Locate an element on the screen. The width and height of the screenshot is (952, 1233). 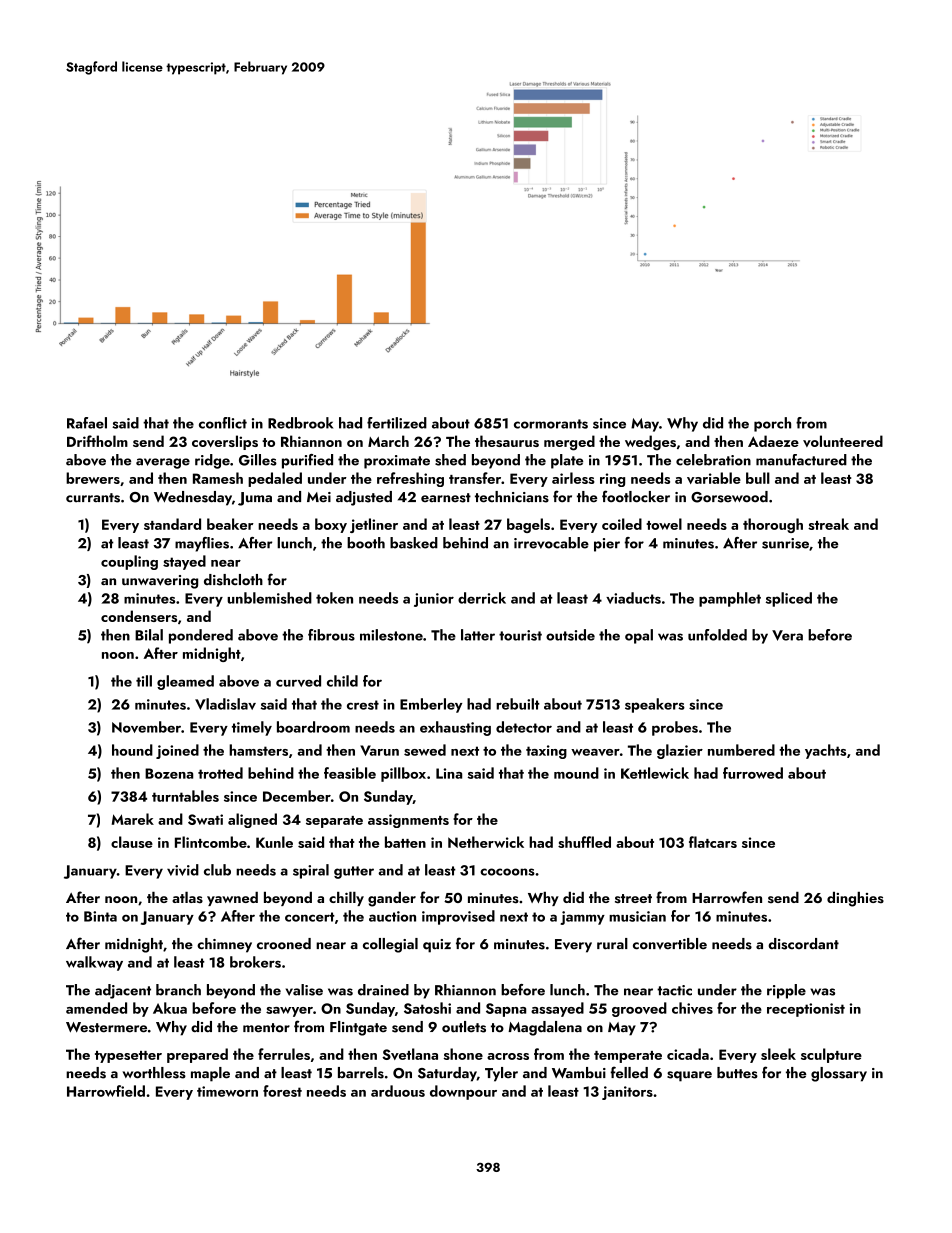
volunteered is located at coordinates (843, 441).
